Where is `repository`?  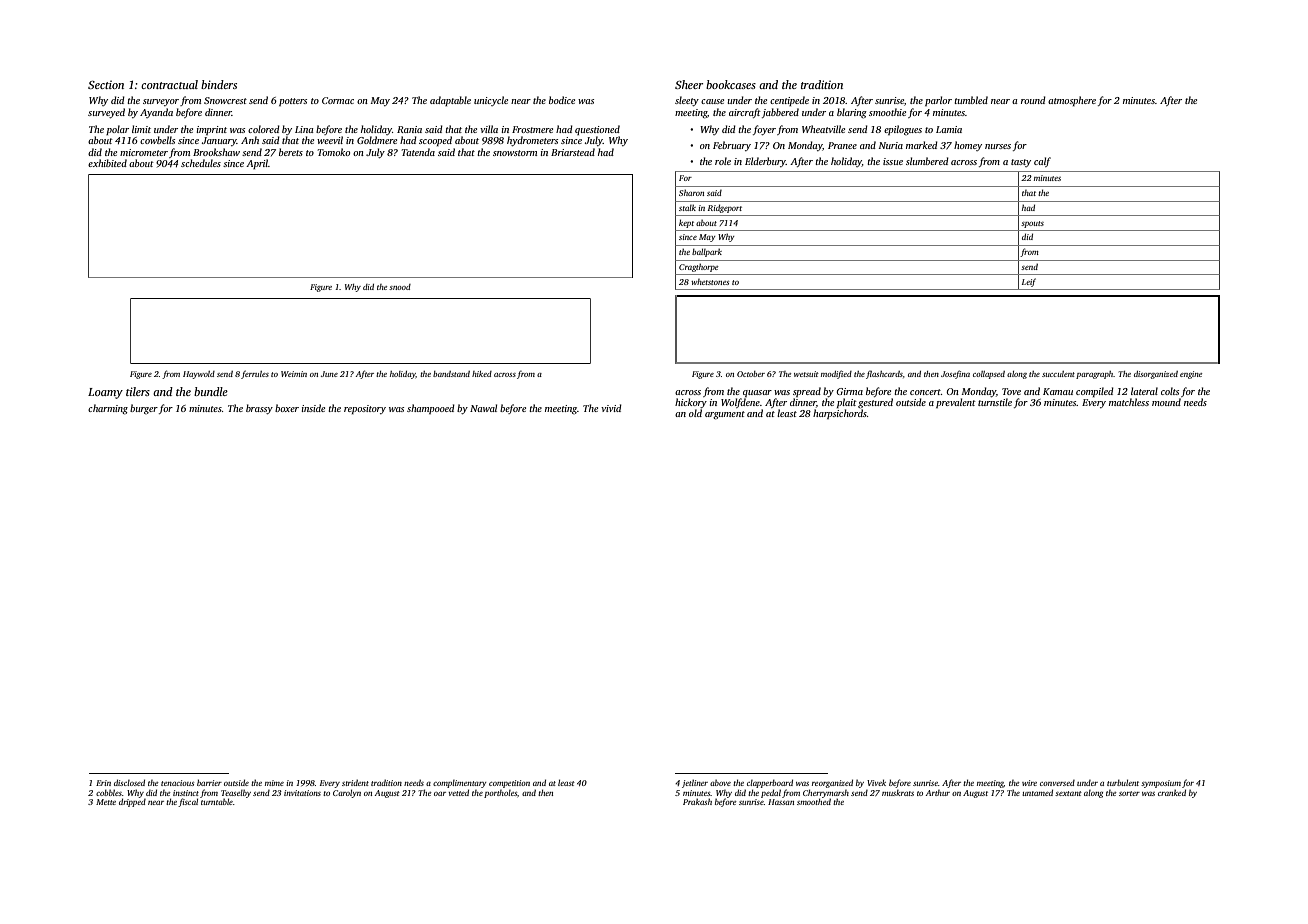 repository is located at coordinates (365, 409).
